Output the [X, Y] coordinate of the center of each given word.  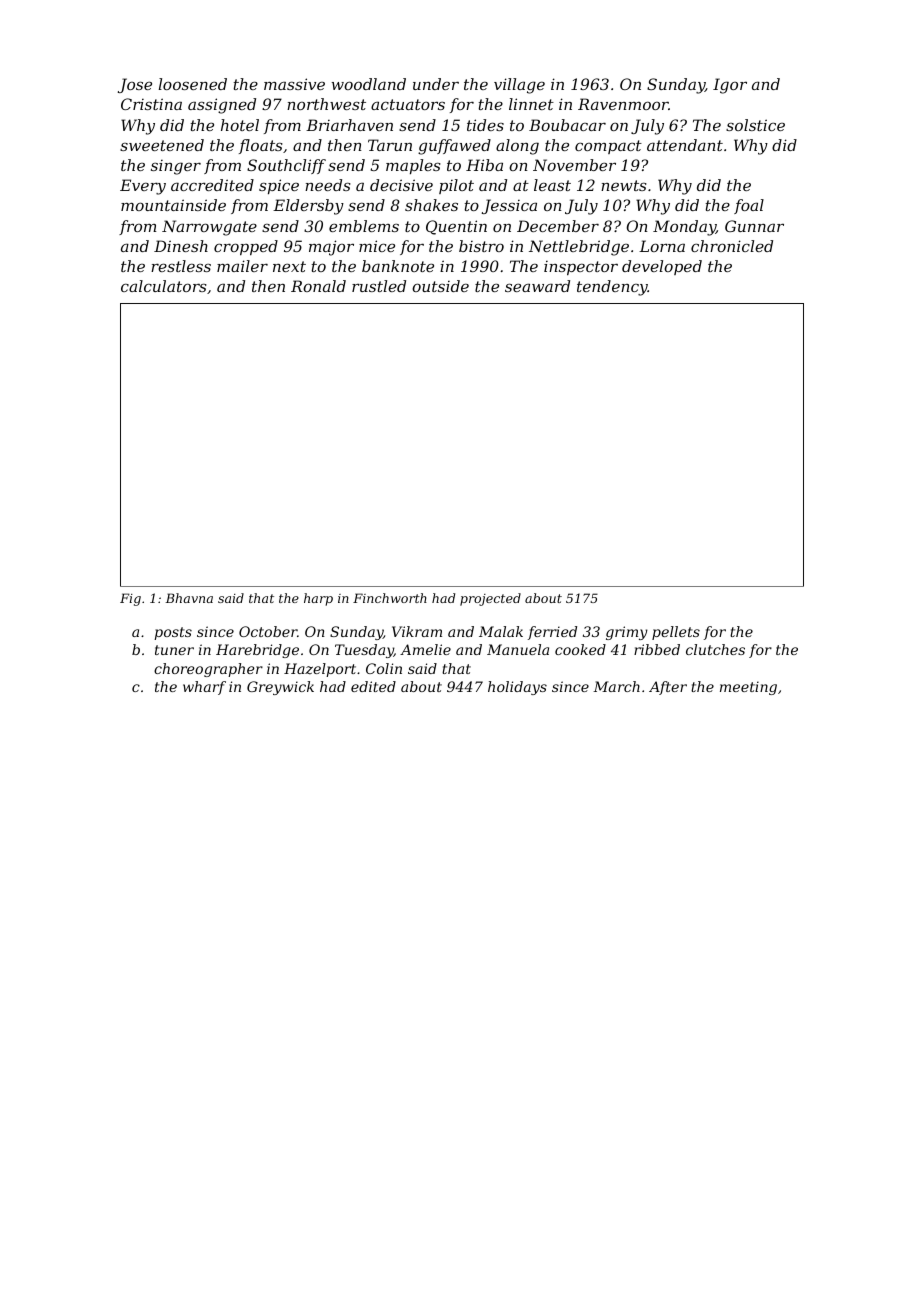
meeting [748, 688]
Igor [730, 86]
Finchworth [390, 598]
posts [173, 633]
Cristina [151, 104]
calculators [164, 286]
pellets [676, 633]
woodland [369, 84]
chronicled [732, 246]
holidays [517, 688]
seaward [537, 286]
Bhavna [189, 598]
